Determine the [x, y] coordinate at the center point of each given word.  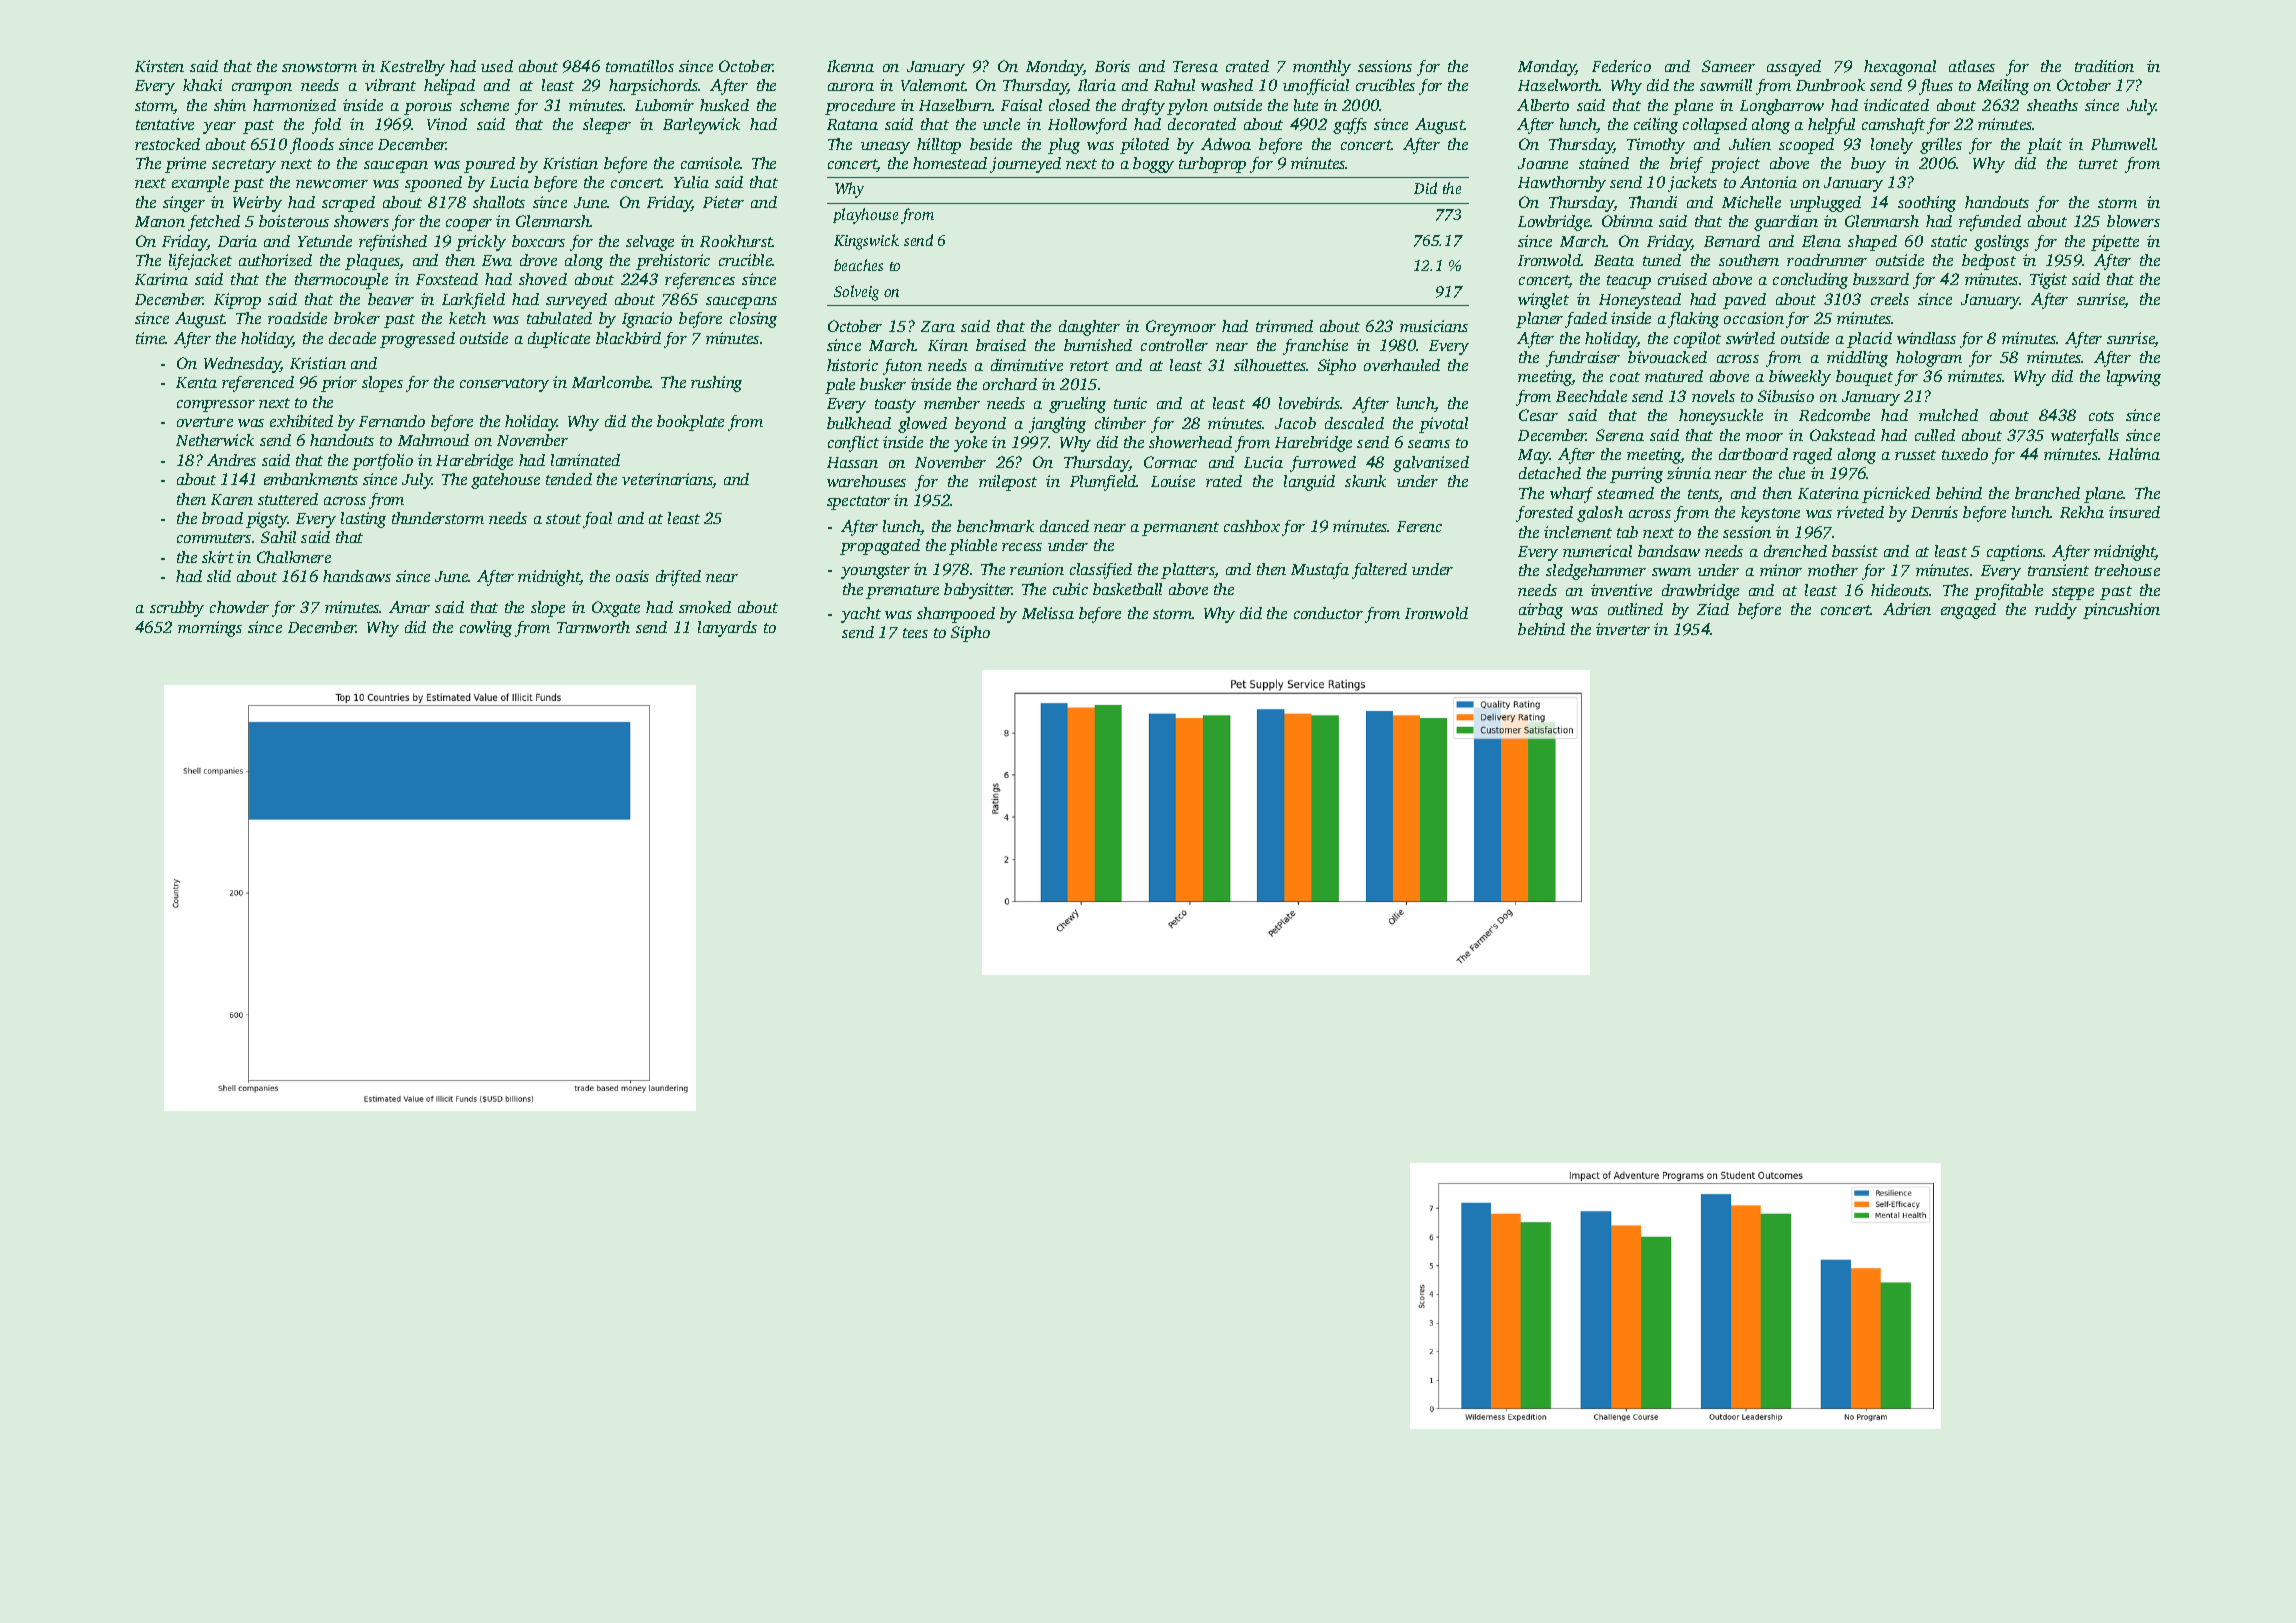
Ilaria [1097, 85]
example [200, 184]
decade [352, 338]
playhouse [865, 216]
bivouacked [1667, 357]
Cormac [1170, 462]
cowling [486, 629]
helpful [1831, 126]
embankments [311, 479]
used [497, 66]
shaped [1872, 243]
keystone [1770, 514]
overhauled [1402, 365]
